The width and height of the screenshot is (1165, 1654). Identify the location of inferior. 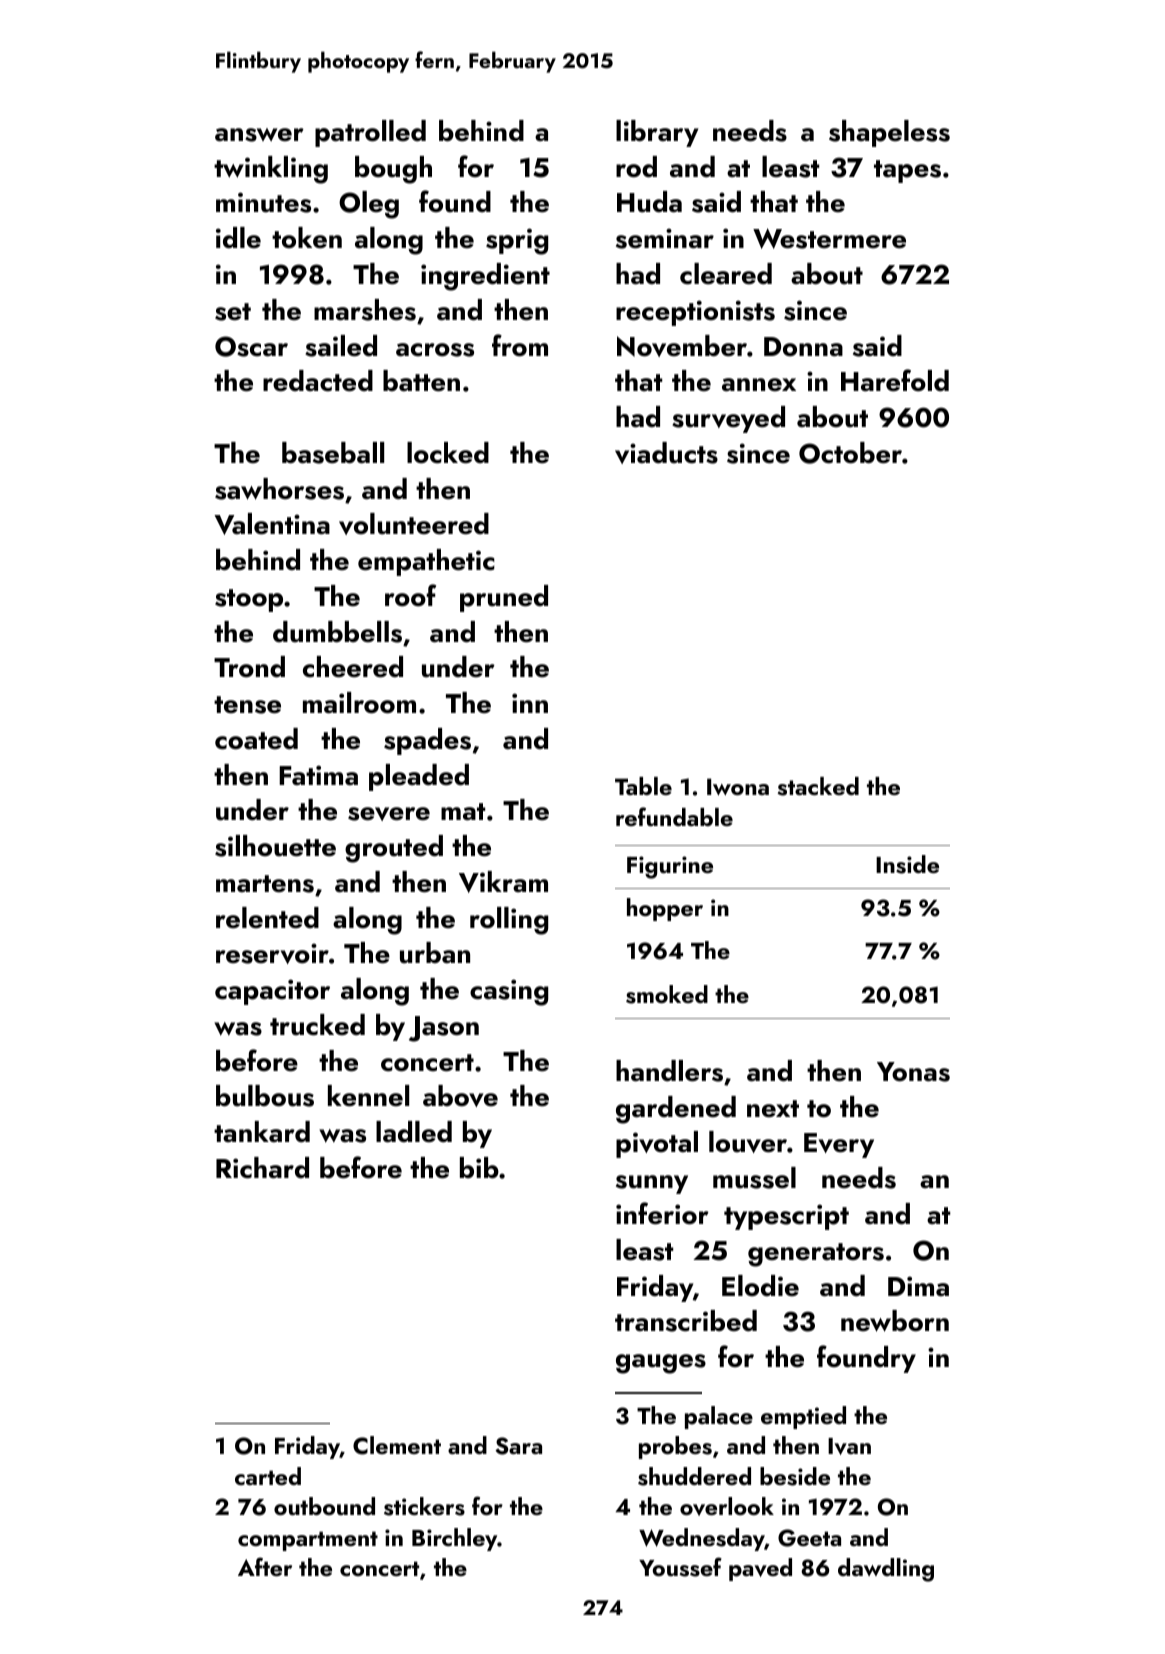
(662, 1213).
